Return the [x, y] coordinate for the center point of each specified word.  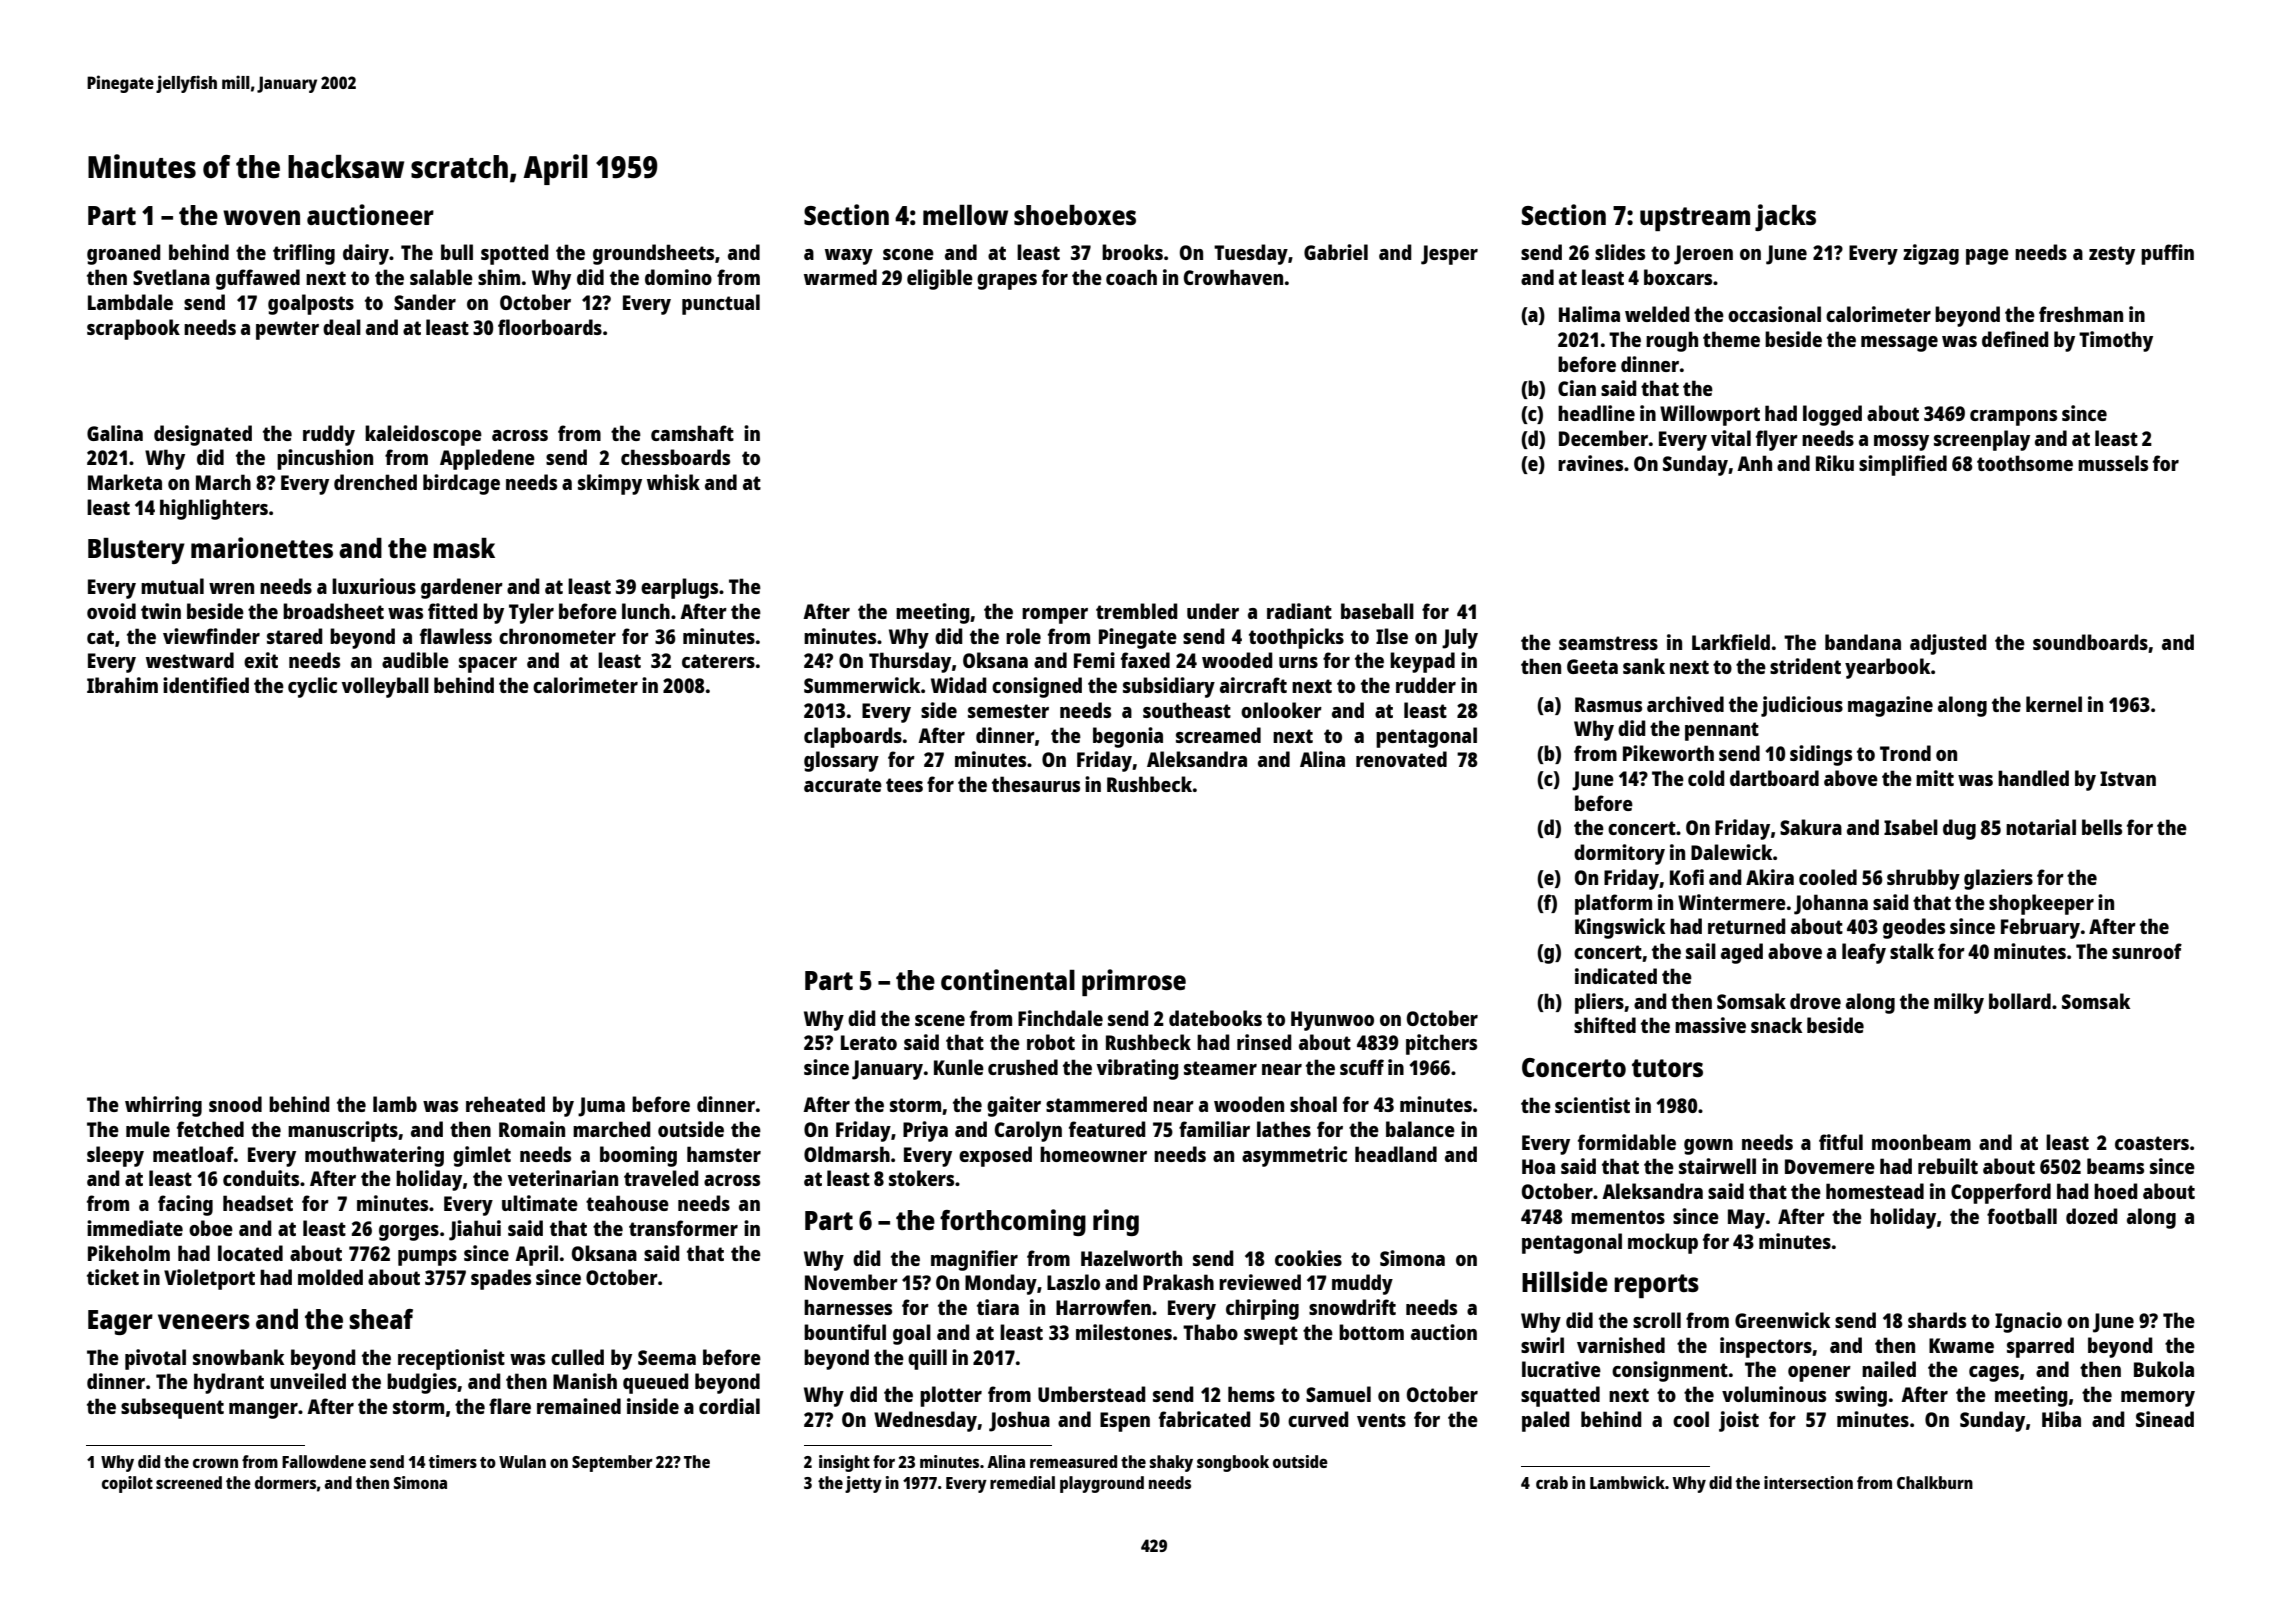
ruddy [329, 435]
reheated [505, 1104]
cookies [1308, 1258]
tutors [1667, 1068]
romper [1055, 616]
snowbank [238, 1357]
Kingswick [1620, 928]
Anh [1754, 463]
